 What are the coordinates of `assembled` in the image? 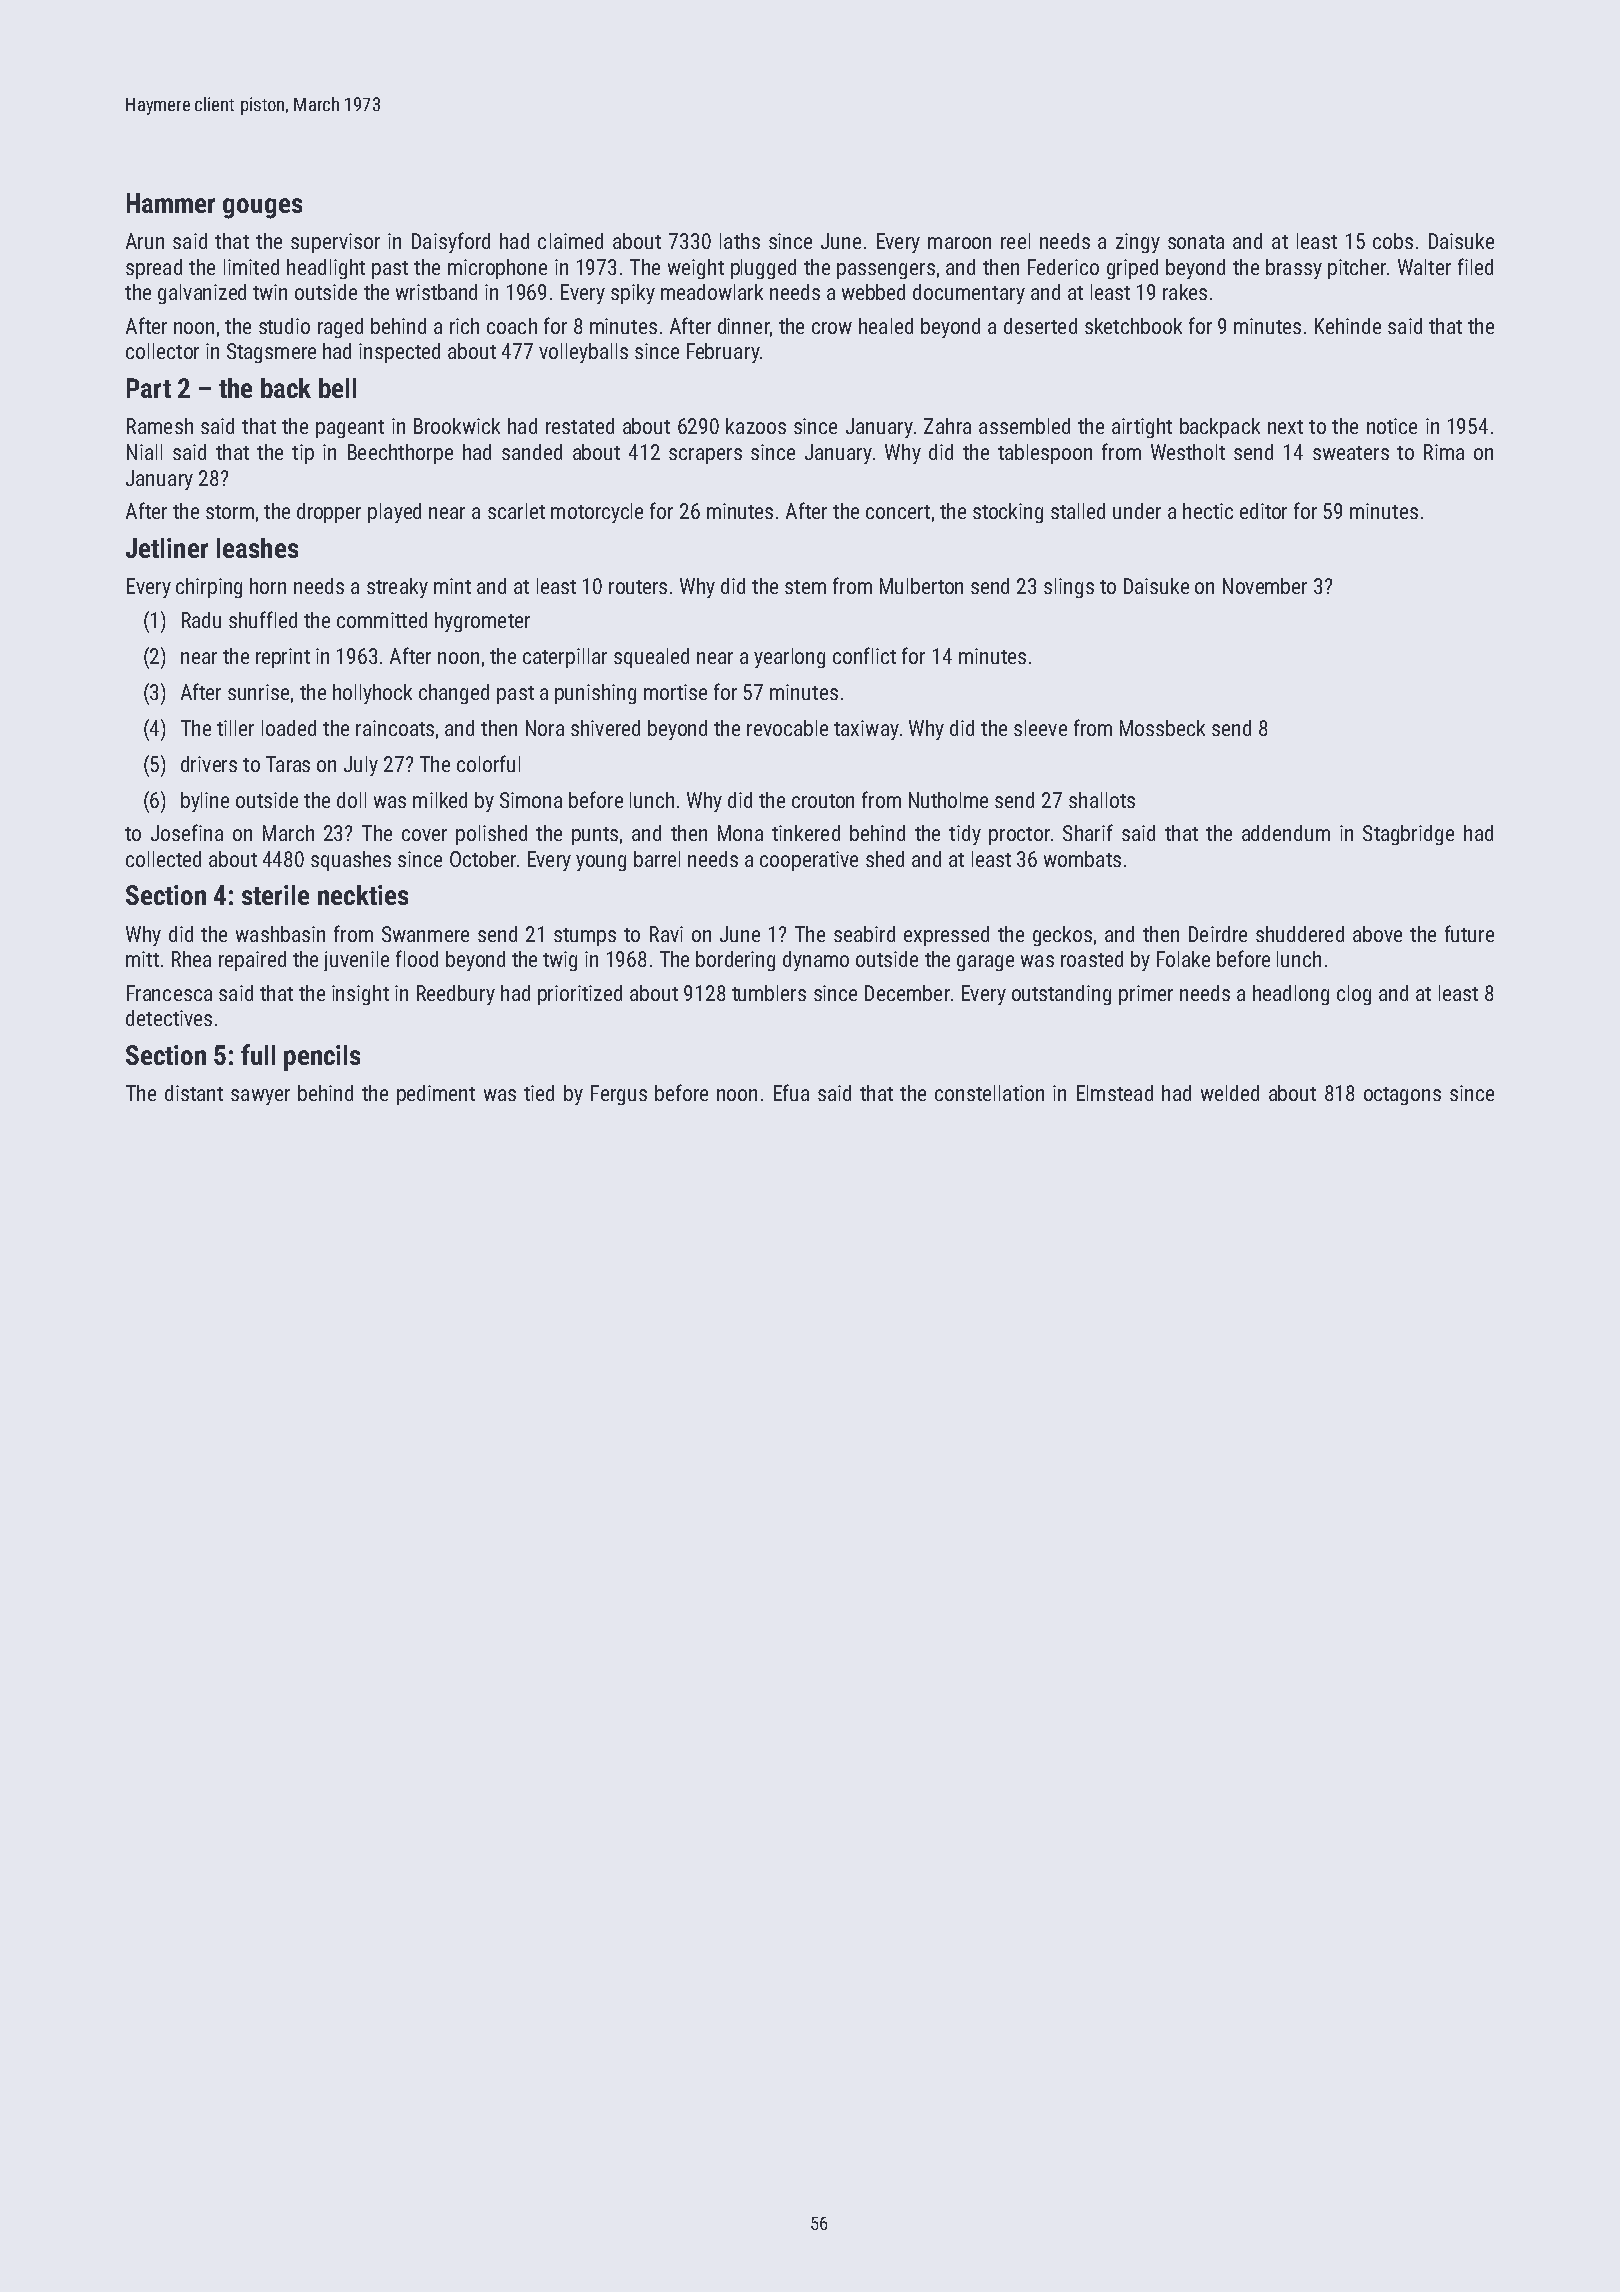 It's located at (1024, 426).
